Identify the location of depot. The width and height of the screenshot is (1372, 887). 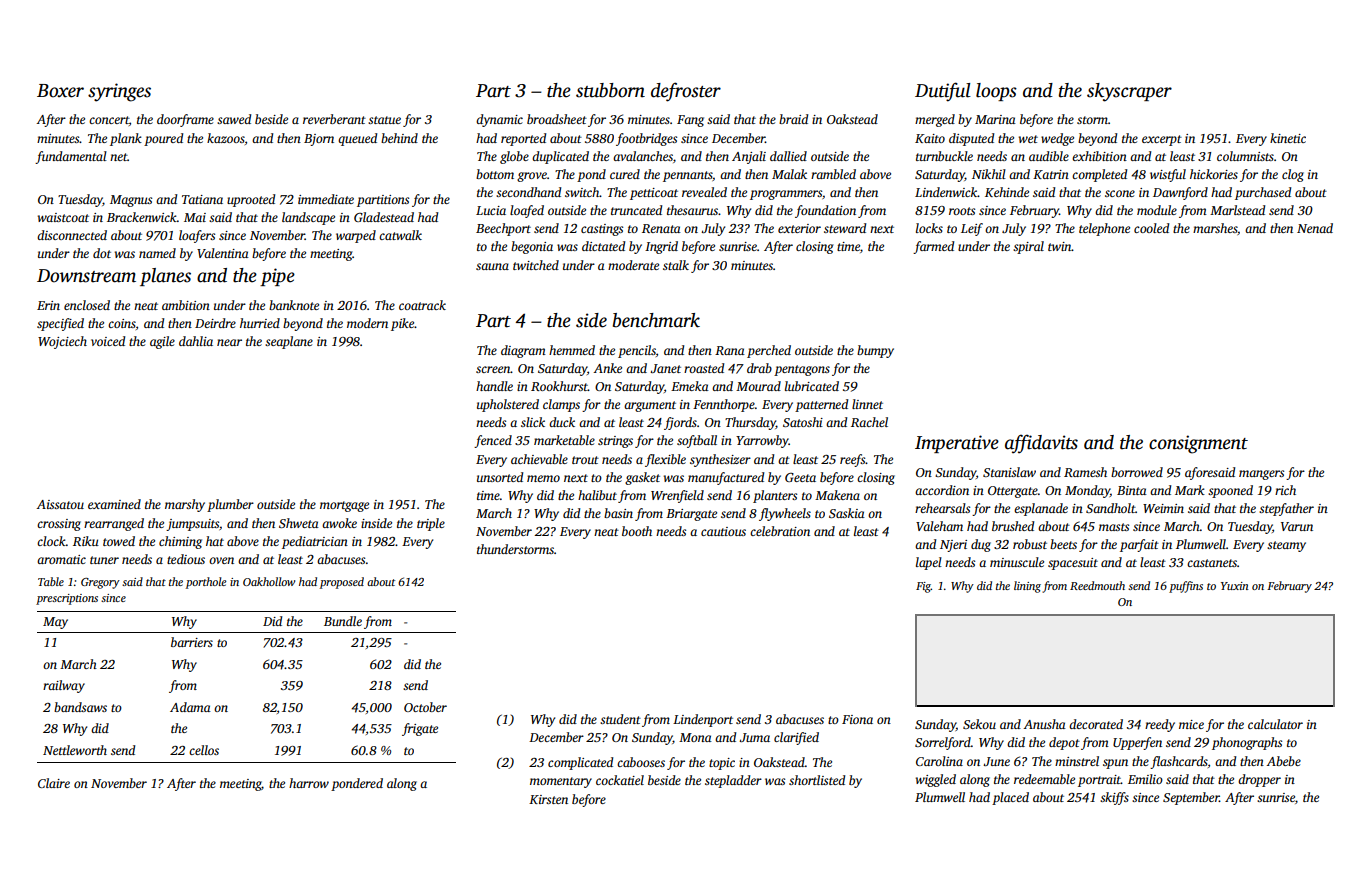
(1064, 743).
